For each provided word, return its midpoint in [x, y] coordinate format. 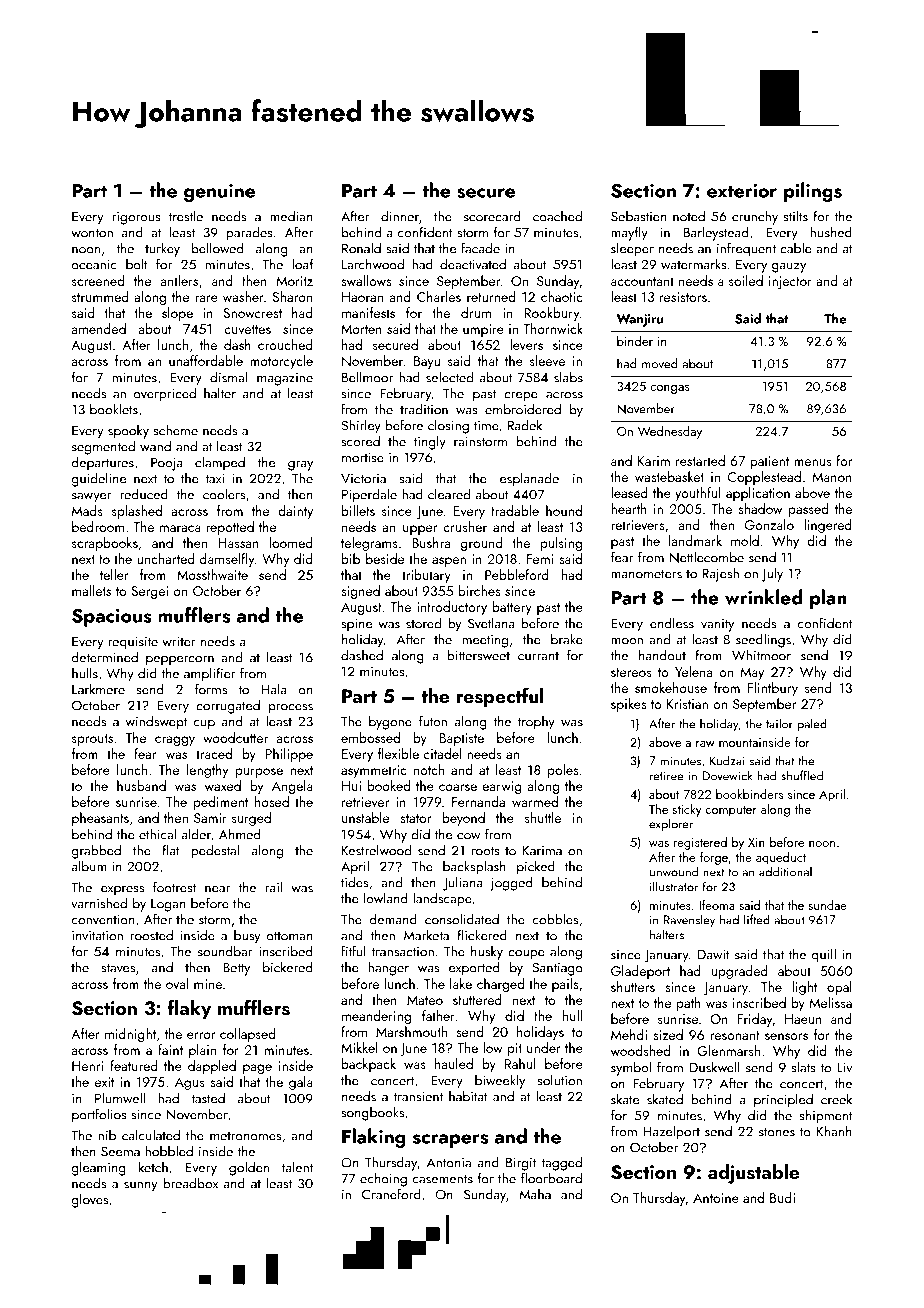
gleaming [99, 1168]
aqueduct [781, 858]
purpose [259, 773]
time [486, 426]
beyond [464, 819]
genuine [219, 193]
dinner [400, 216]
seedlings [763, 640]
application [758, 494]
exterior [742, 190]
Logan [168, 905]
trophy [536, 722]
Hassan [238, 543]
